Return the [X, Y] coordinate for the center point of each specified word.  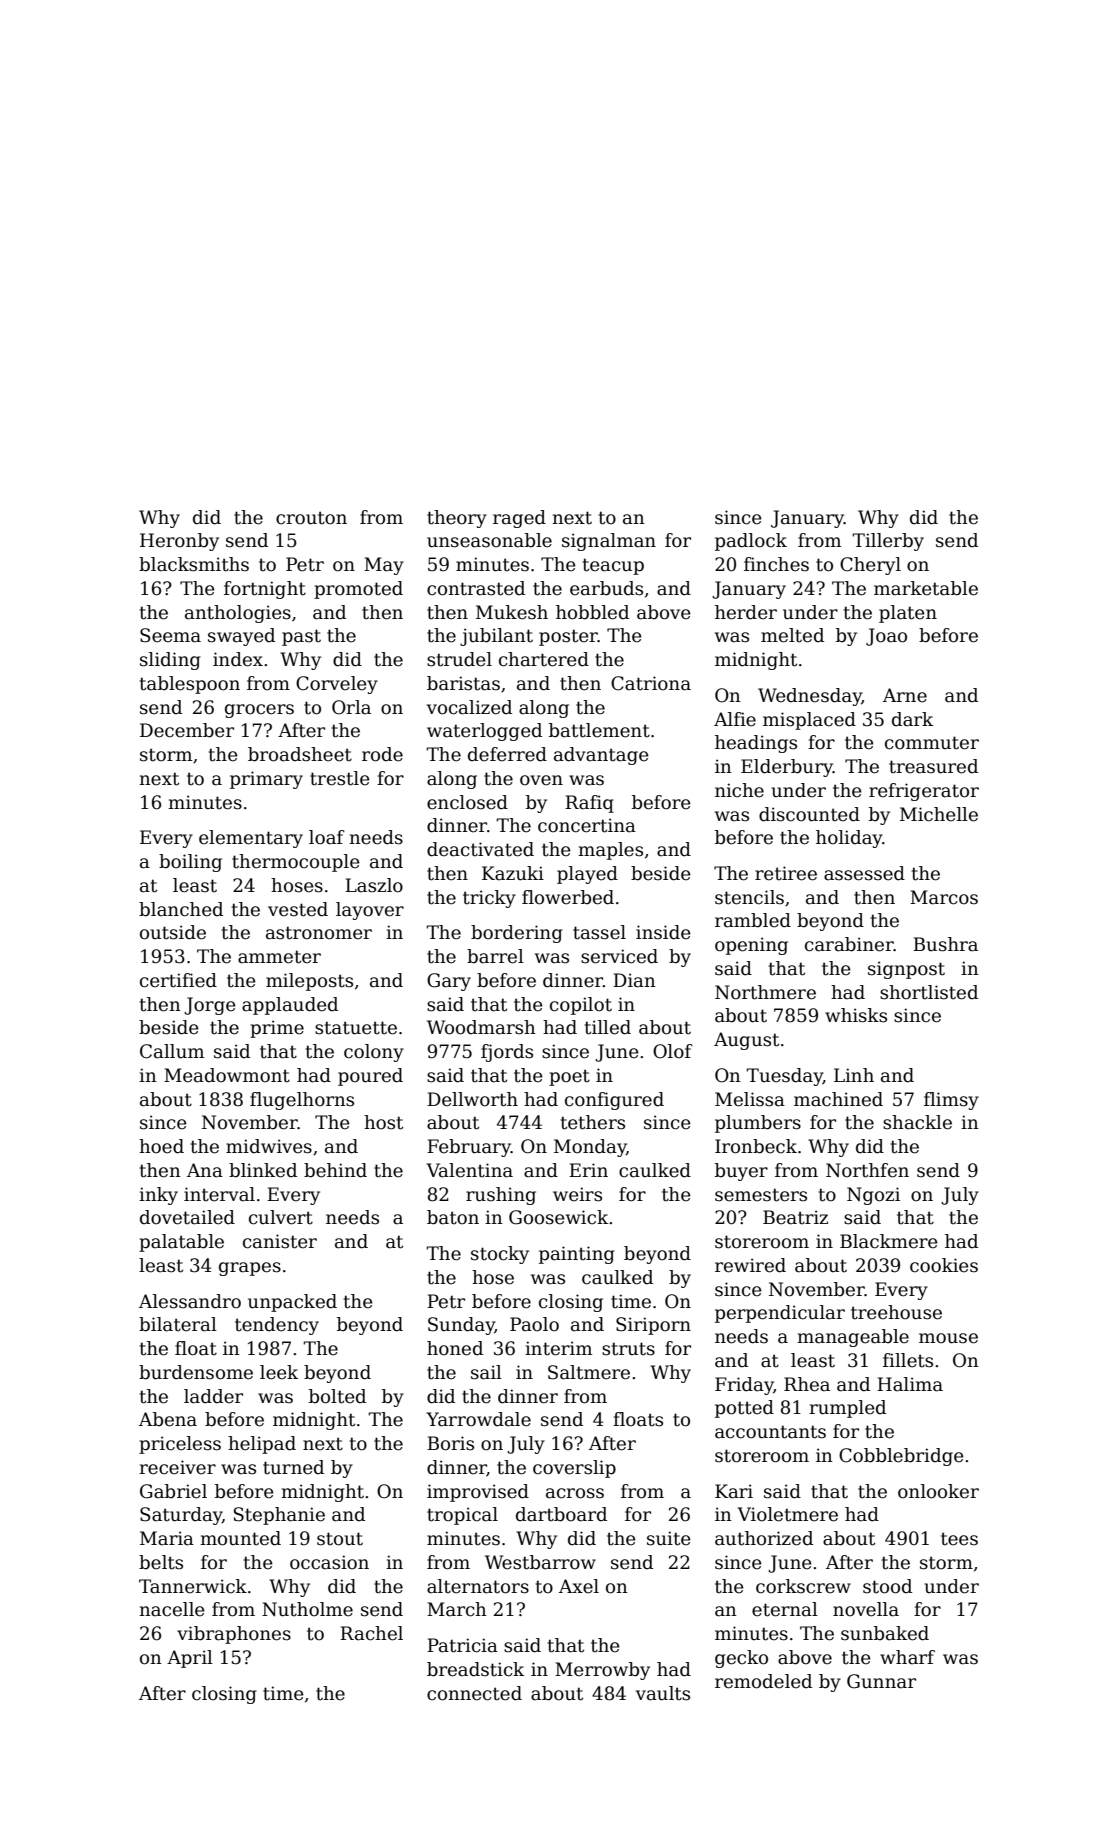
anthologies [238, 614]
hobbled [592, 612]
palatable [181, 1243]
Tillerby [888, 542]
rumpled [847, 1409]
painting [576, 1255]
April [190, 1659]
